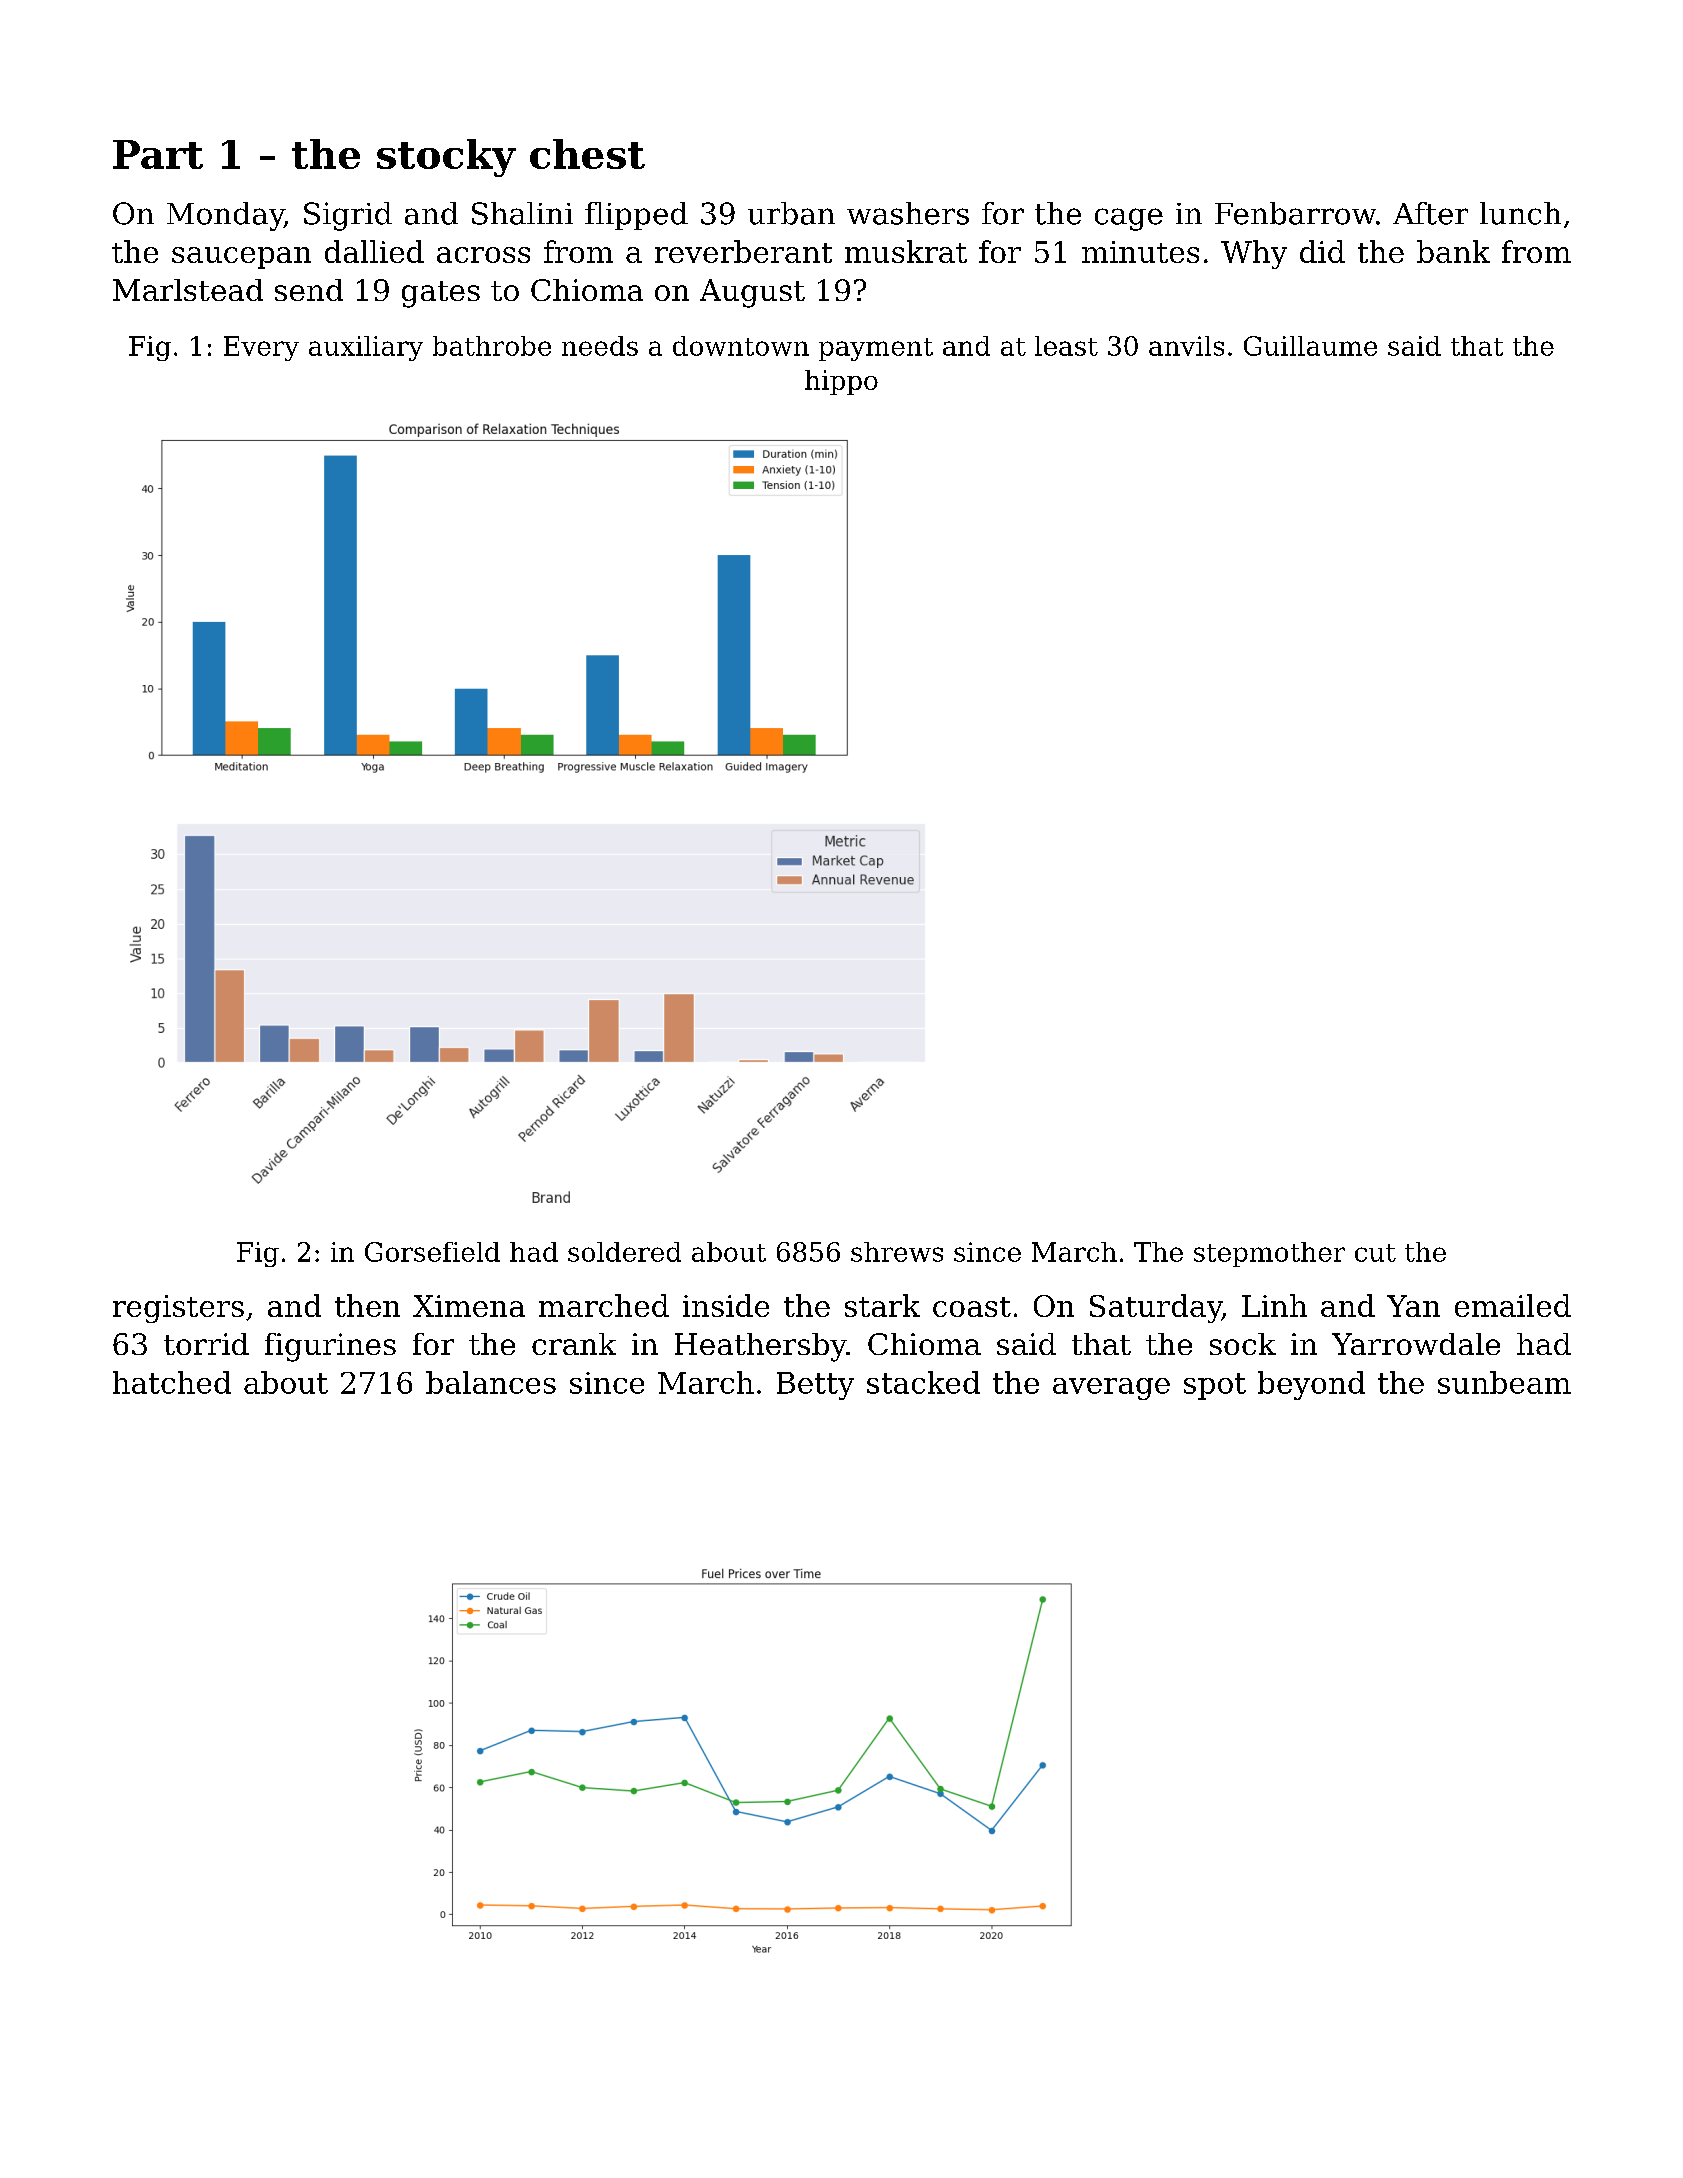 The image size is (1683, 2178). Describe the element at coordinates (432, 1252) in the screenshot. I see `Gorsefield` at that location.
